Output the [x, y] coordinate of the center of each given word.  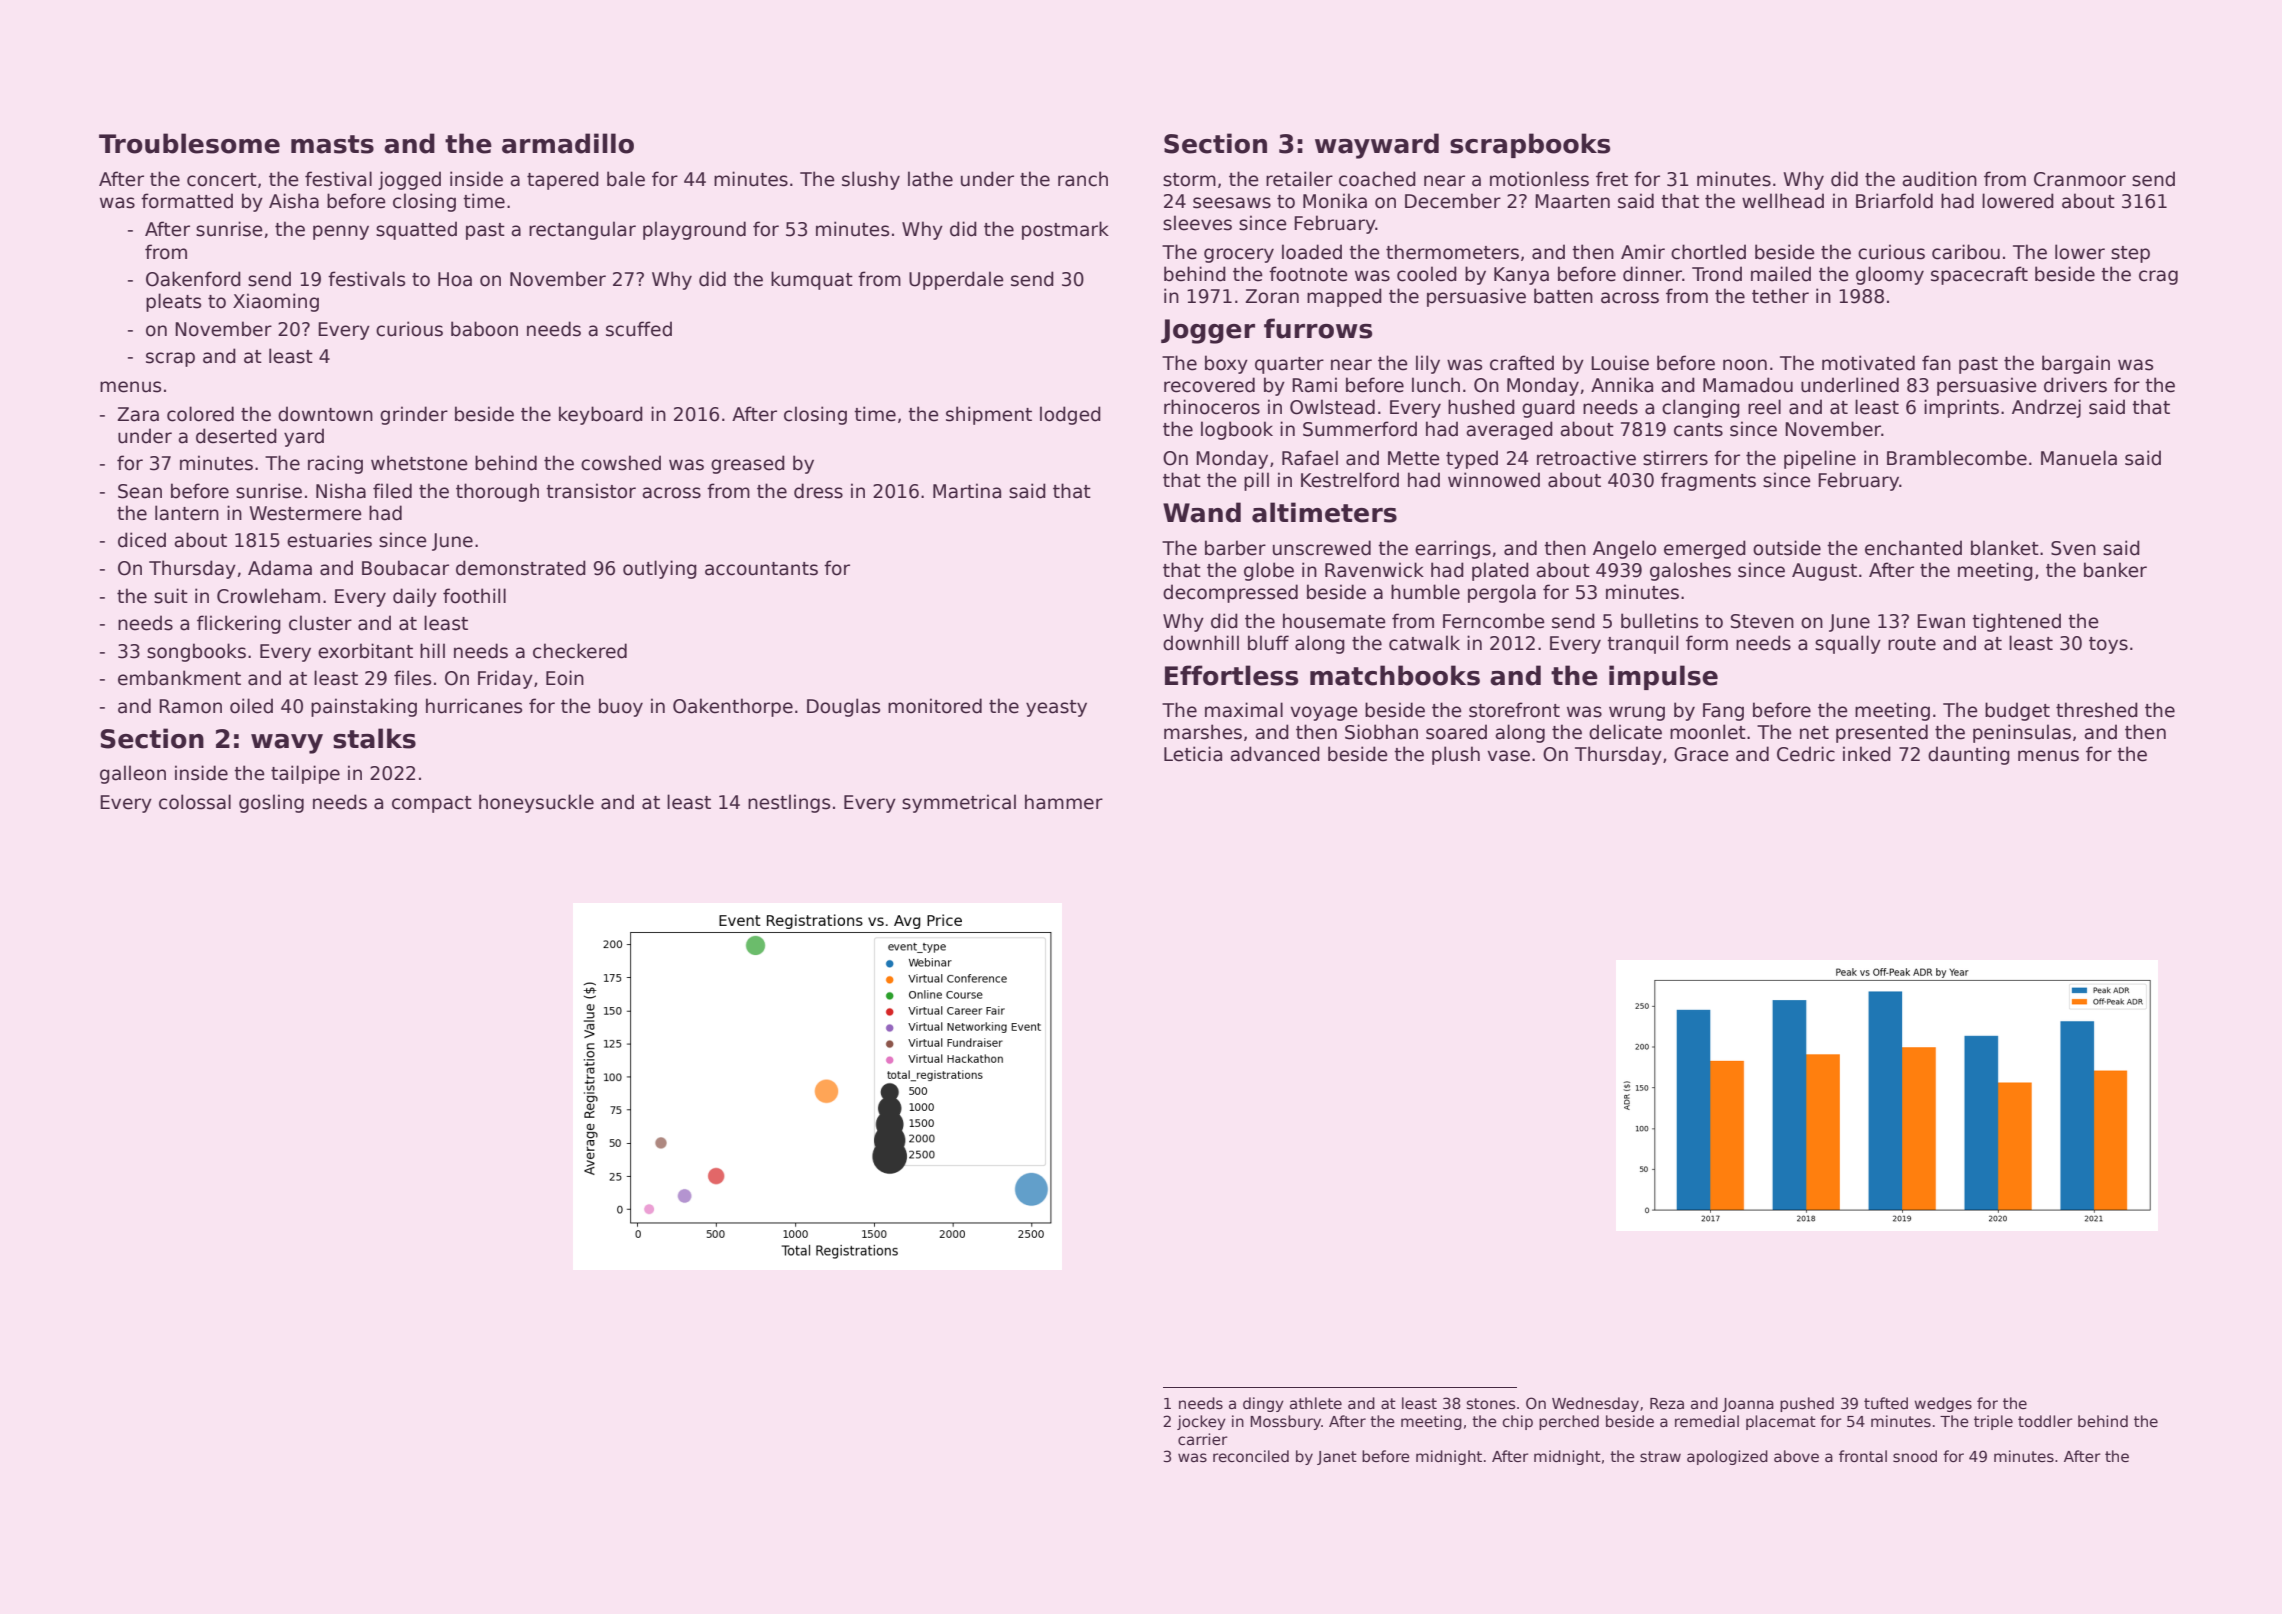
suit [171, 596]
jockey [1201, 1422]
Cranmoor [2080, 179]
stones [1491, 1403]
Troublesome [189, 143]
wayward [1377, 146]
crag [2158, 277]
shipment [989, 415]
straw [1660, 1456]
